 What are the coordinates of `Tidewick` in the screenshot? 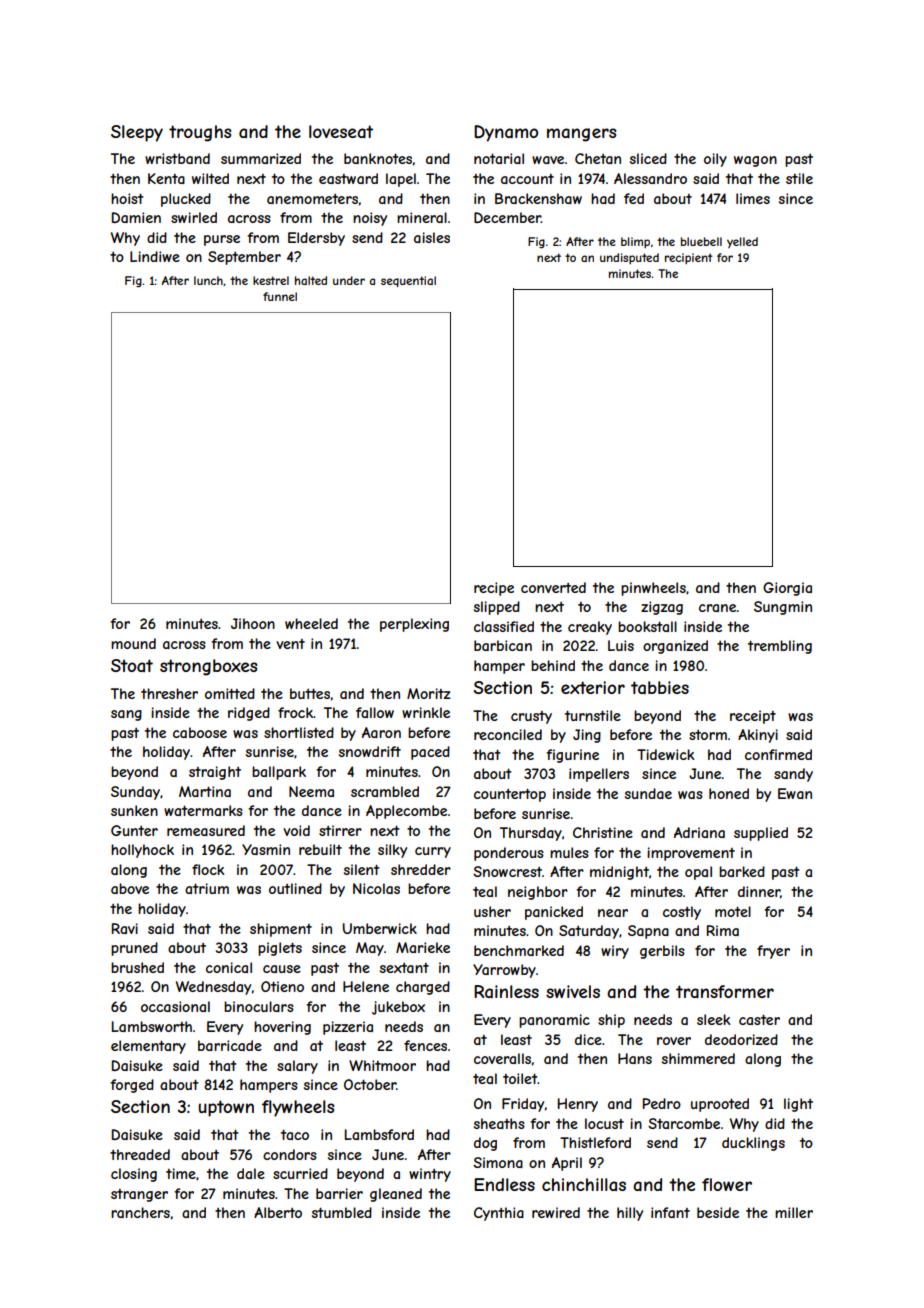 It's located at (665, 754).
